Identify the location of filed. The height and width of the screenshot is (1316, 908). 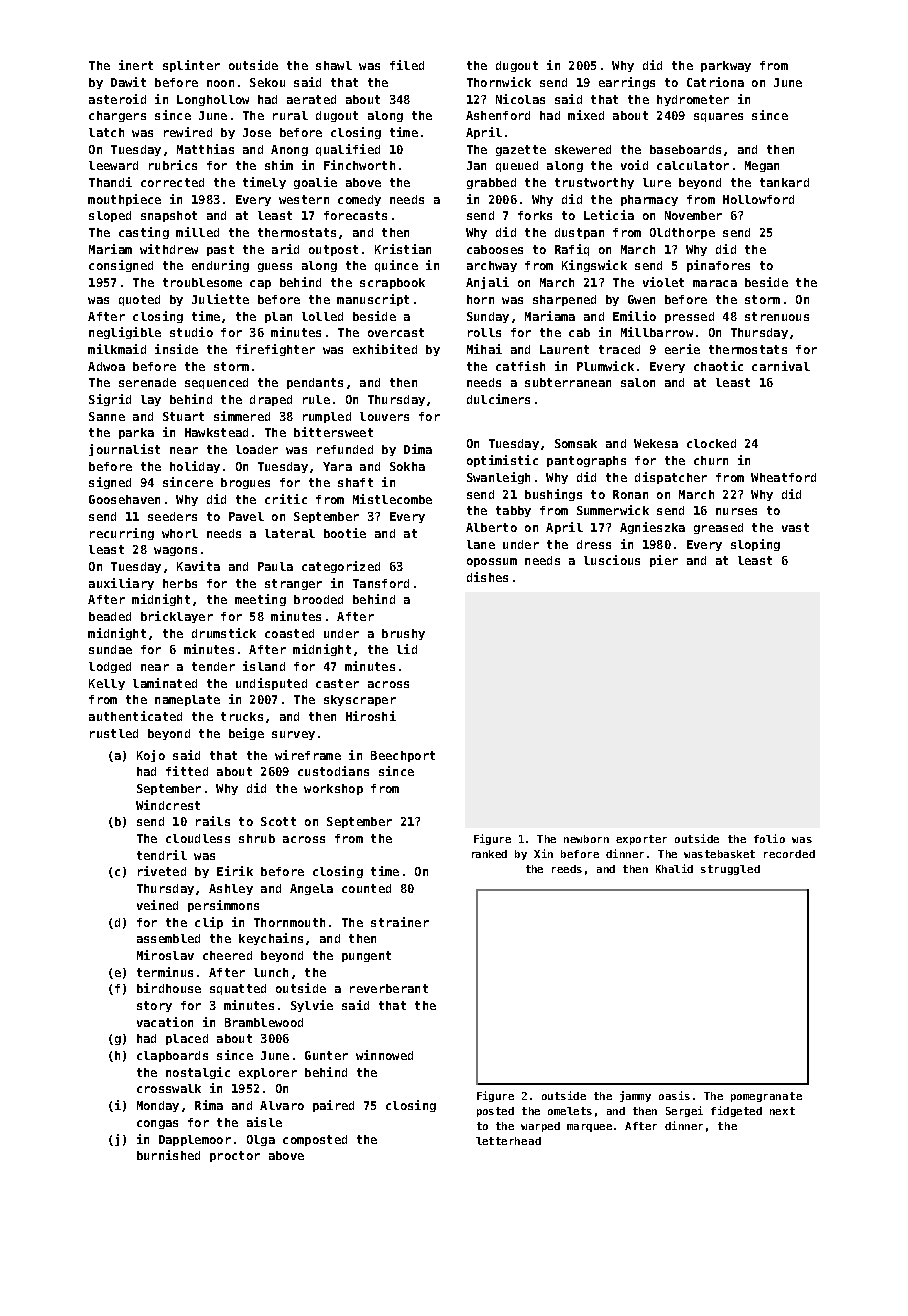
(407, 65).
